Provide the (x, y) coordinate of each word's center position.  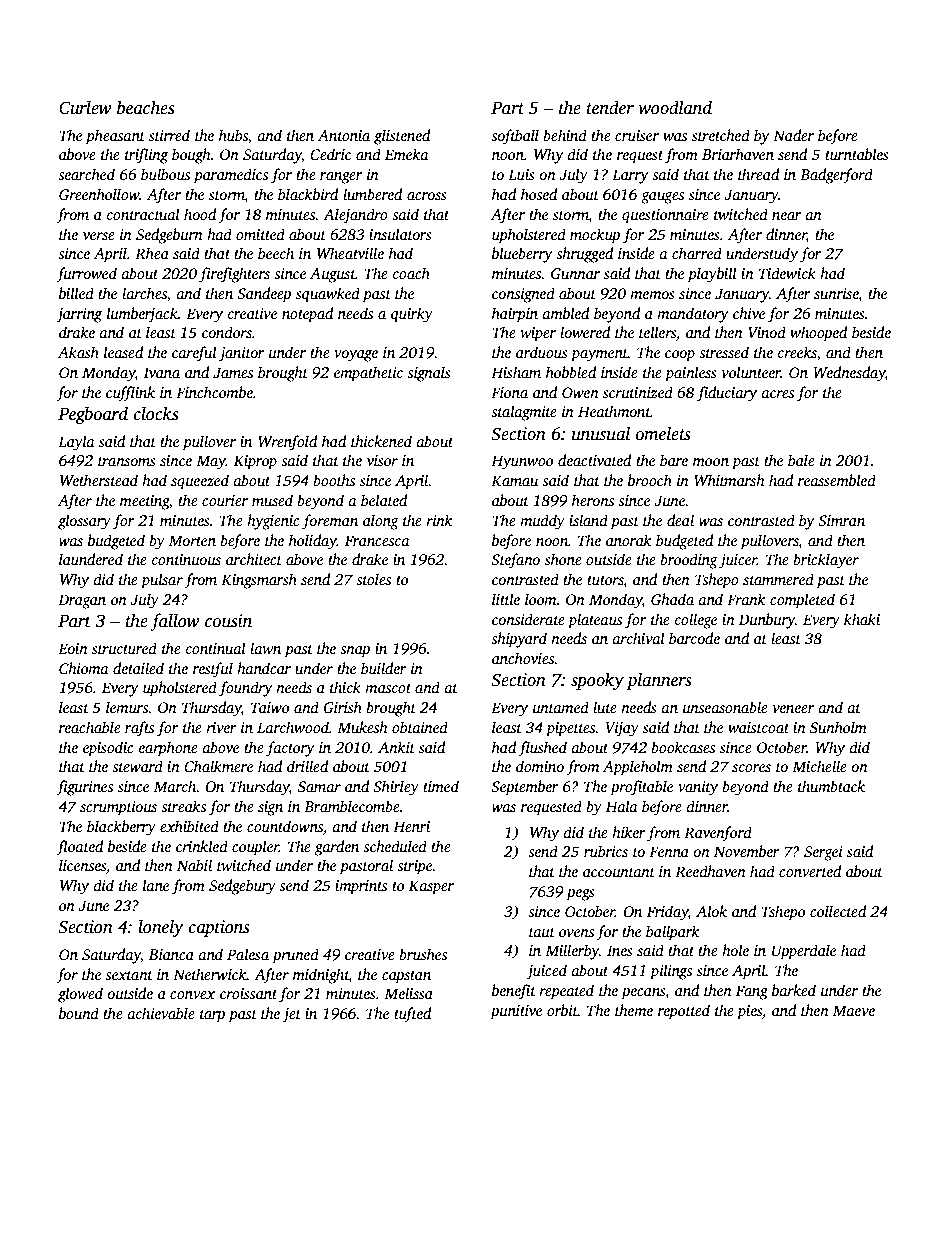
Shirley (396, 788)
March (175, 786)
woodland (675, 107)
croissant (248, 993)
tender (610, 107)
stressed (724, 352)
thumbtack (831, 786)
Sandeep (264, 295)
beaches (145, 107)
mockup (595, 236)
